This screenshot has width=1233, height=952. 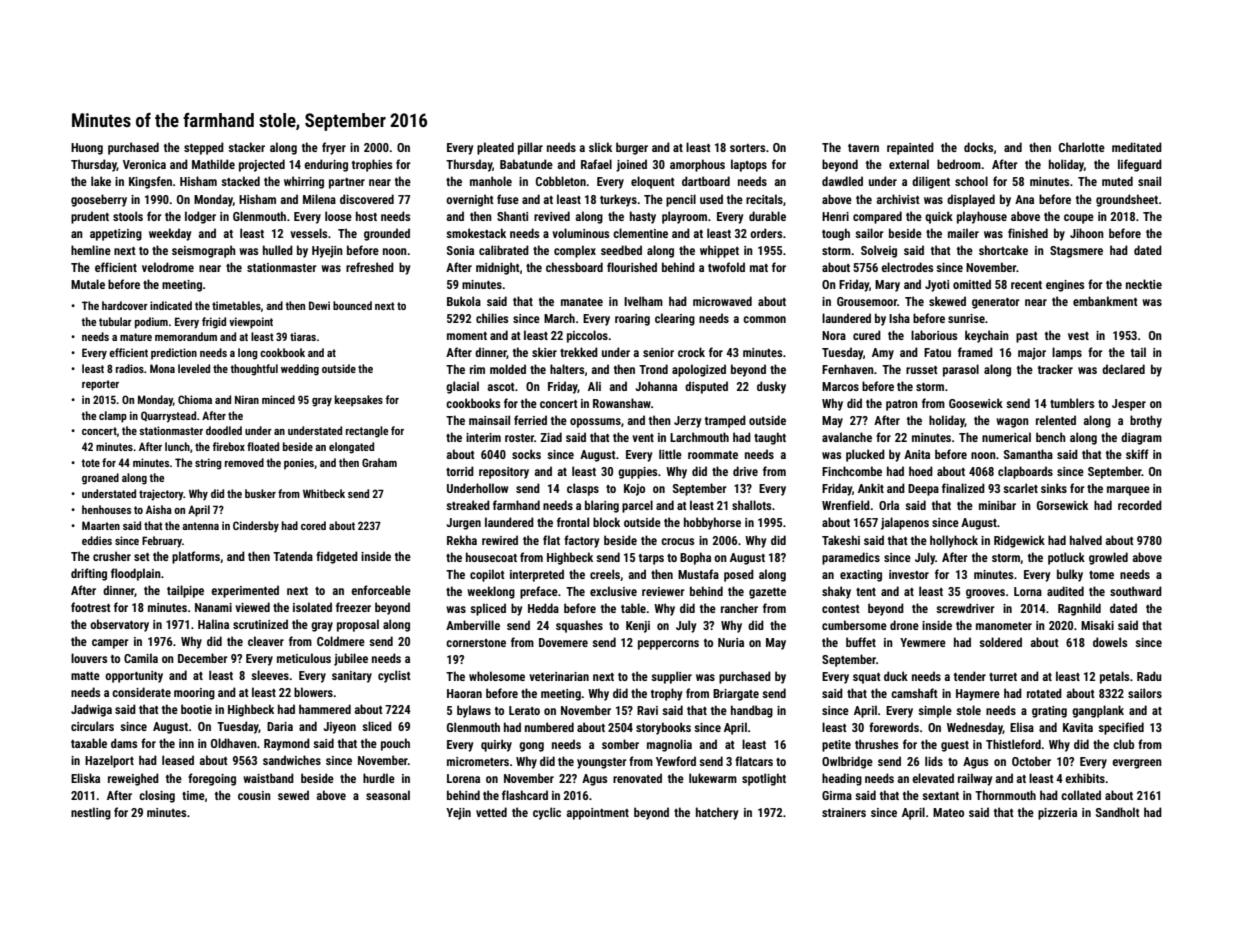 What do you see at coordinates (699, 437) in the screenshot?
I see `Larchmouth` at bounding box center [699, 437].
